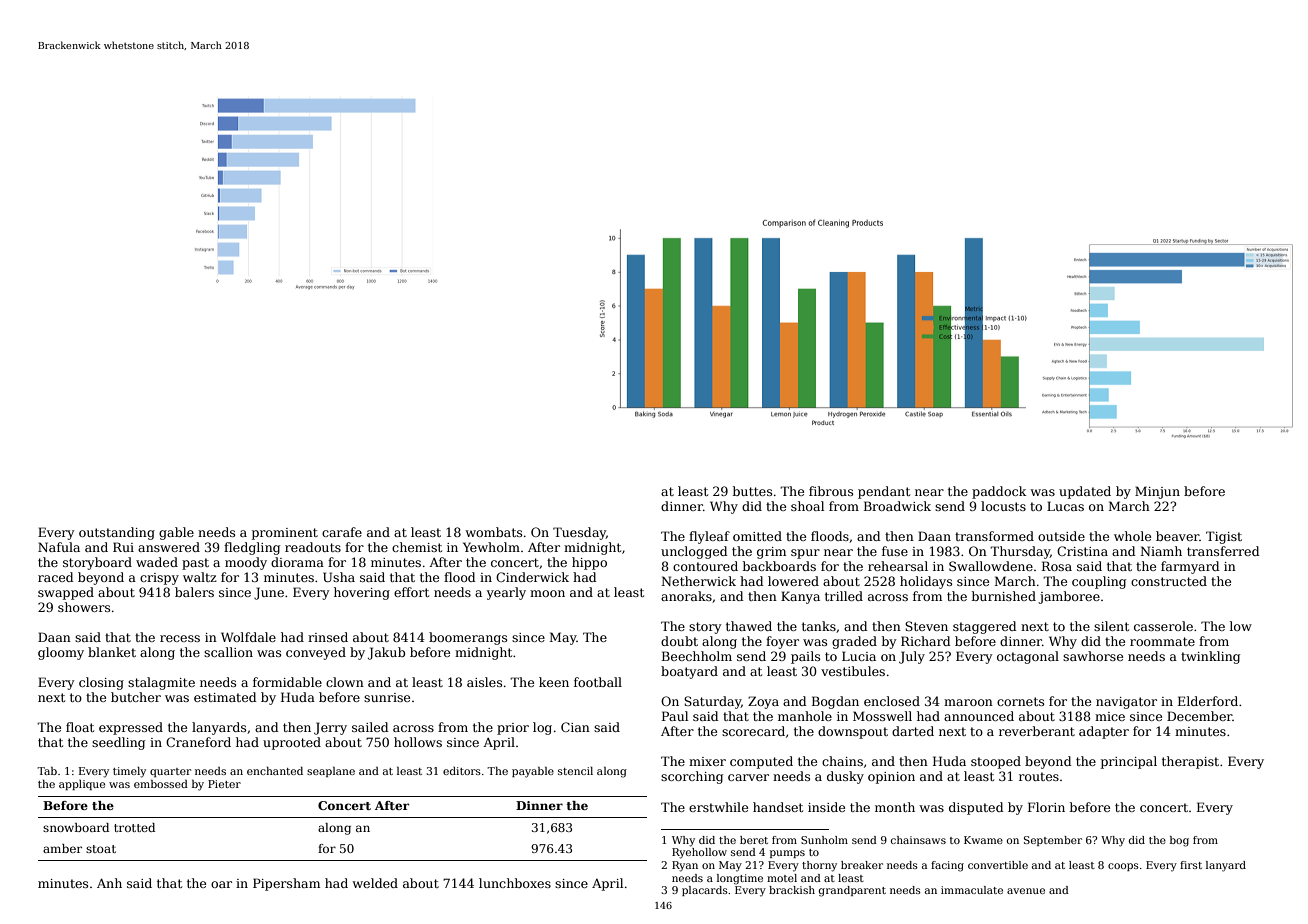  I want to click on thorny, so click(819, 866).
